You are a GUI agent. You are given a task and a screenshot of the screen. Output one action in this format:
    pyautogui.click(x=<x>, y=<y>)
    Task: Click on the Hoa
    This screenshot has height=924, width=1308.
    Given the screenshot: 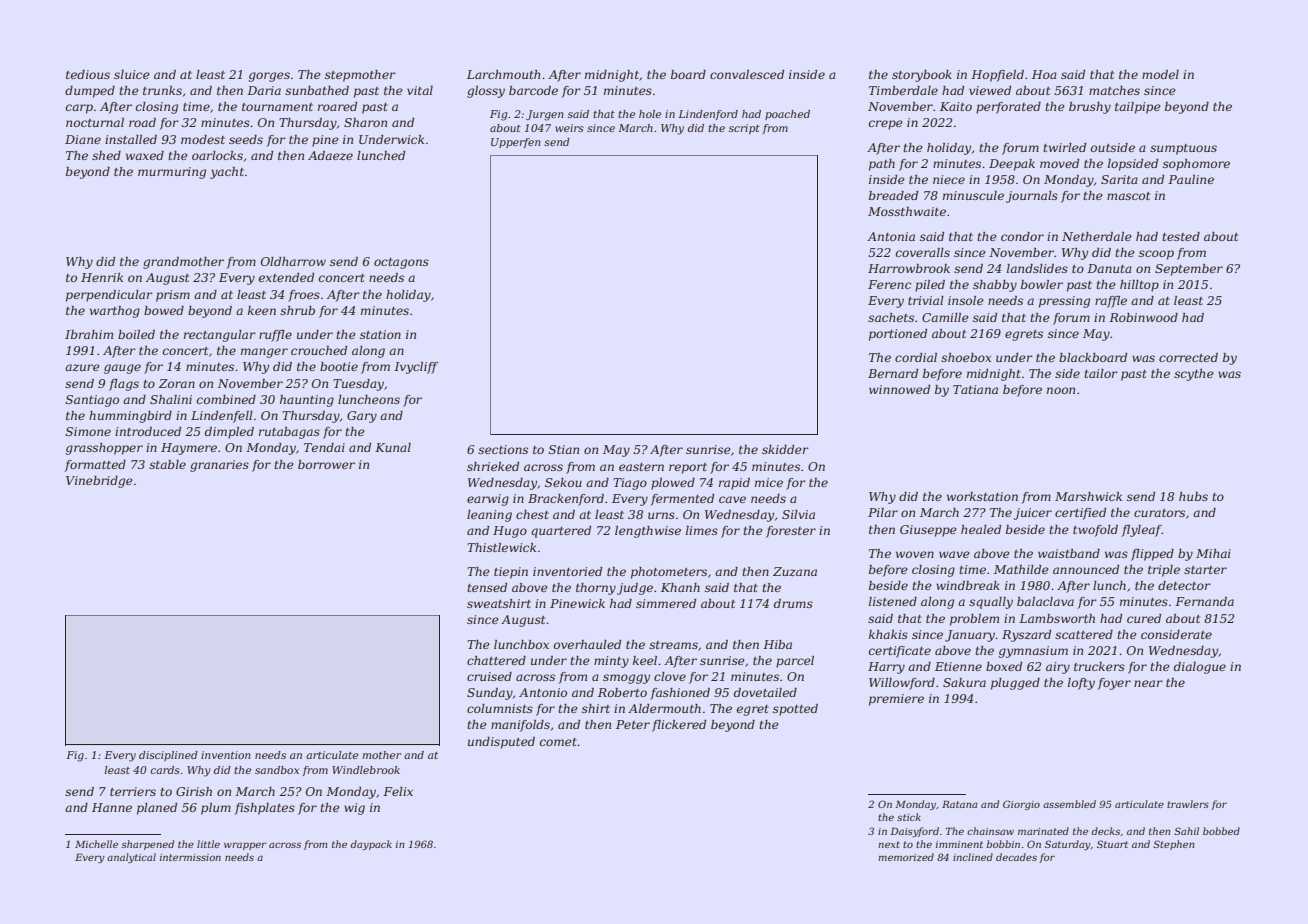 What is the action you would take?
    pyautogui.click(x=1044, y=74)
